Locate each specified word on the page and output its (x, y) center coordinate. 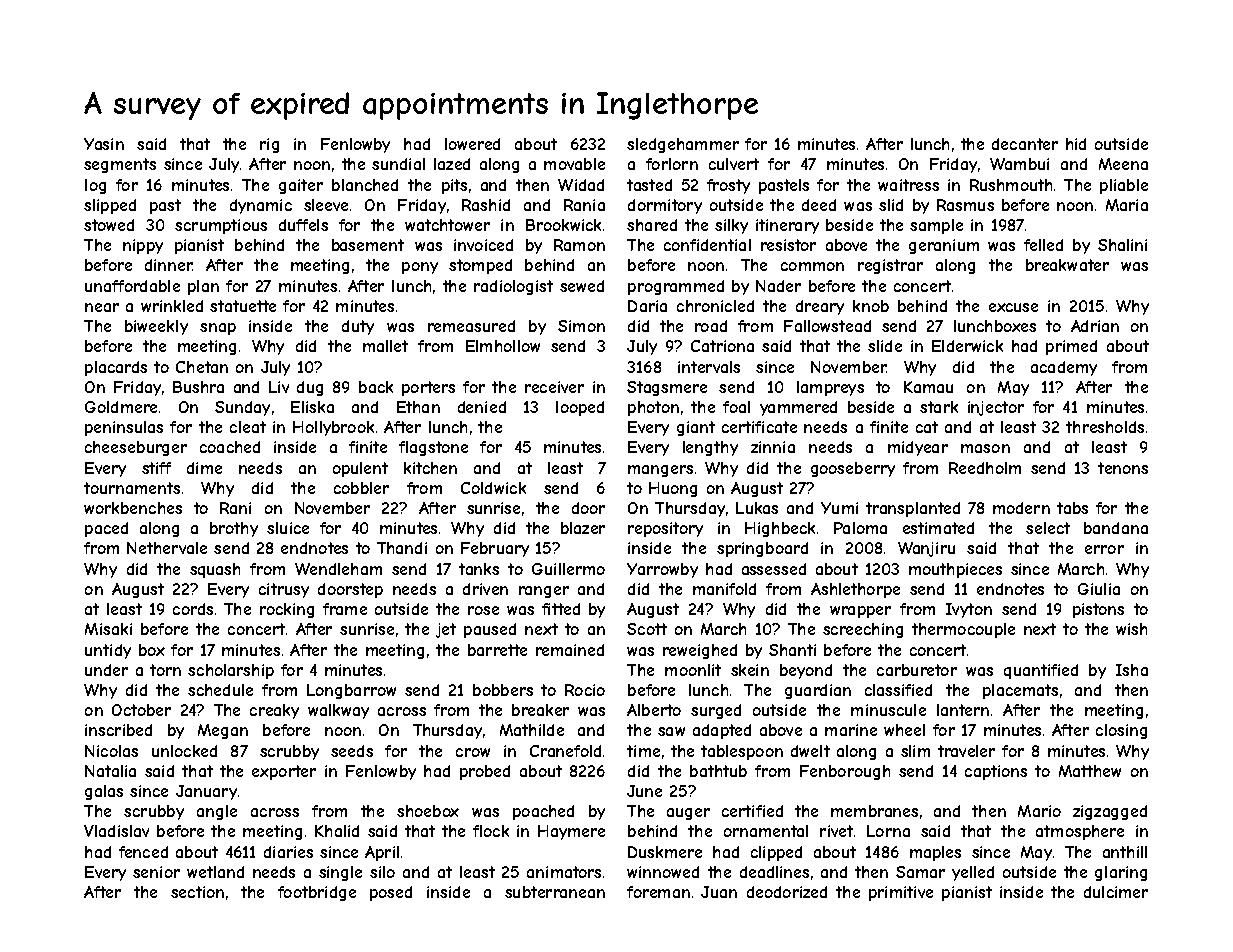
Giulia (1099, 589)
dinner (168, 265)
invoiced (483, 245)
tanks (479, 569)
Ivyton (969, 610)
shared (652, 225)
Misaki (108, 629)
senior (156, 872)
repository (665, 529)
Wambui (1019, 164)
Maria (1127, 205)
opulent (360, 469)
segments (120, 165)
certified (752, 811)
